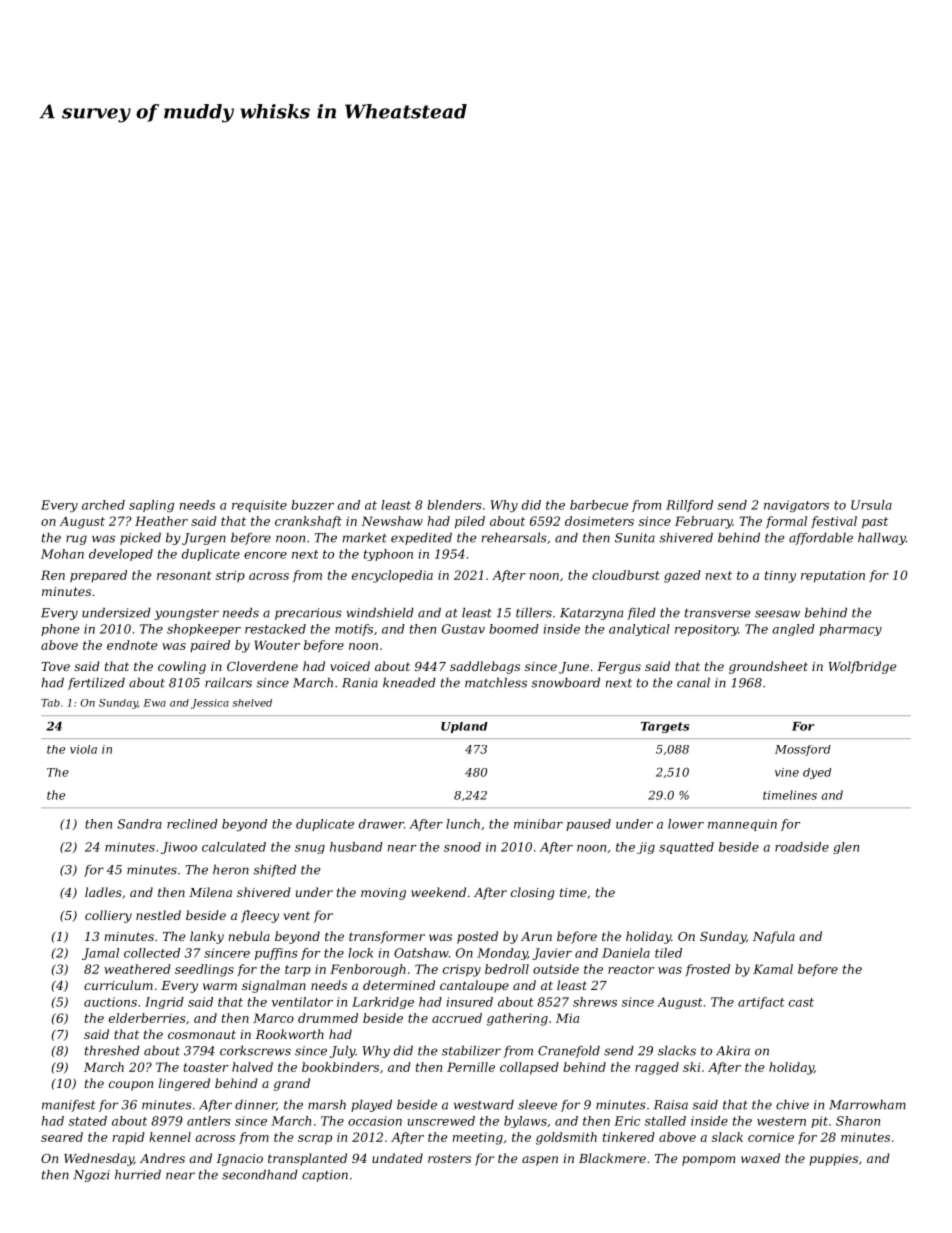 The width and height of the screenshot is (952, 1233). What do you see at coordinates (774, 937) in the screenshot?
I see `Nafula` at bounding box center [774, 937].
